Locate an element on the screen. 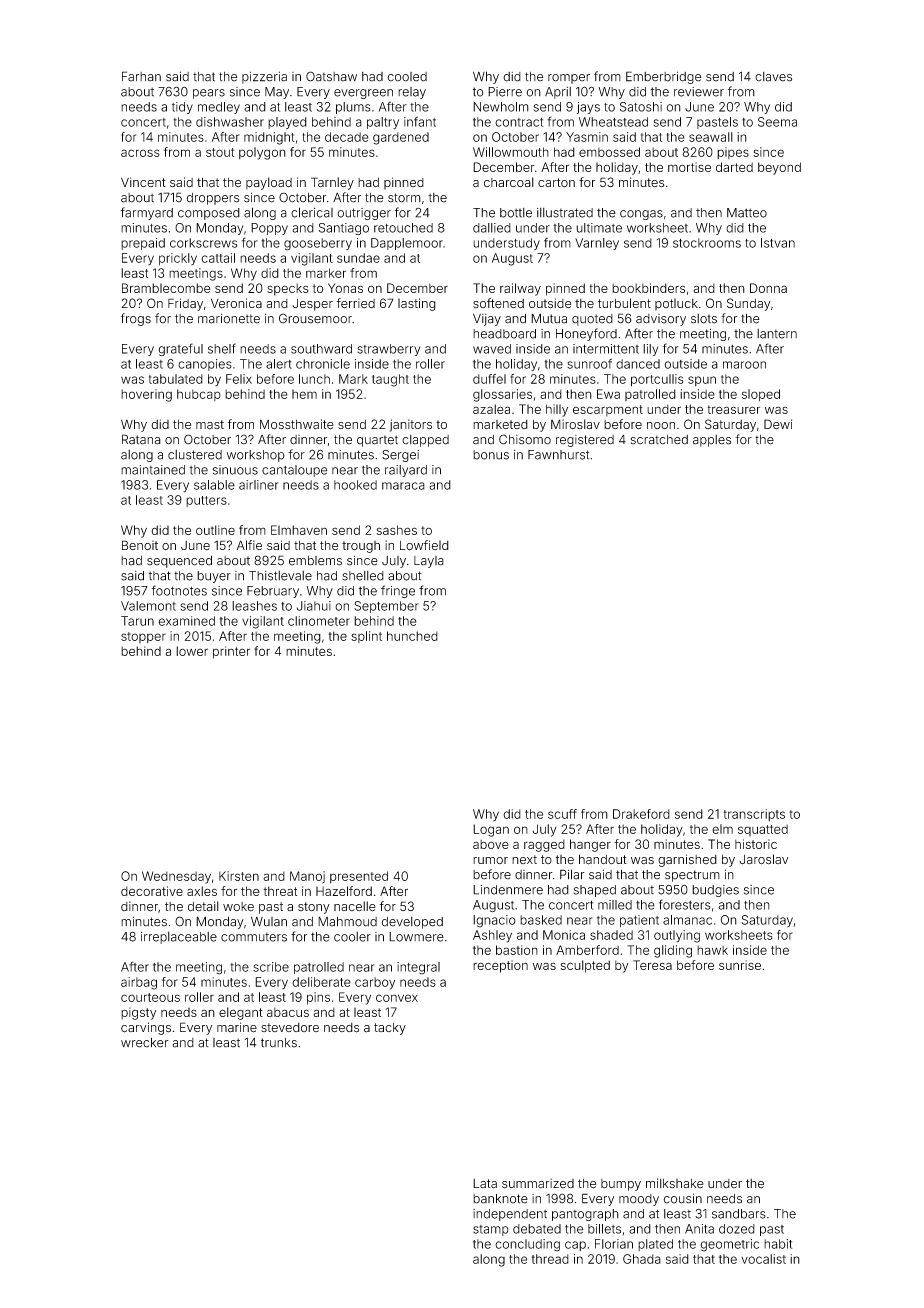 This screenshot has height=1308, width=924. stamp is located at coordinates (491, 1230).
